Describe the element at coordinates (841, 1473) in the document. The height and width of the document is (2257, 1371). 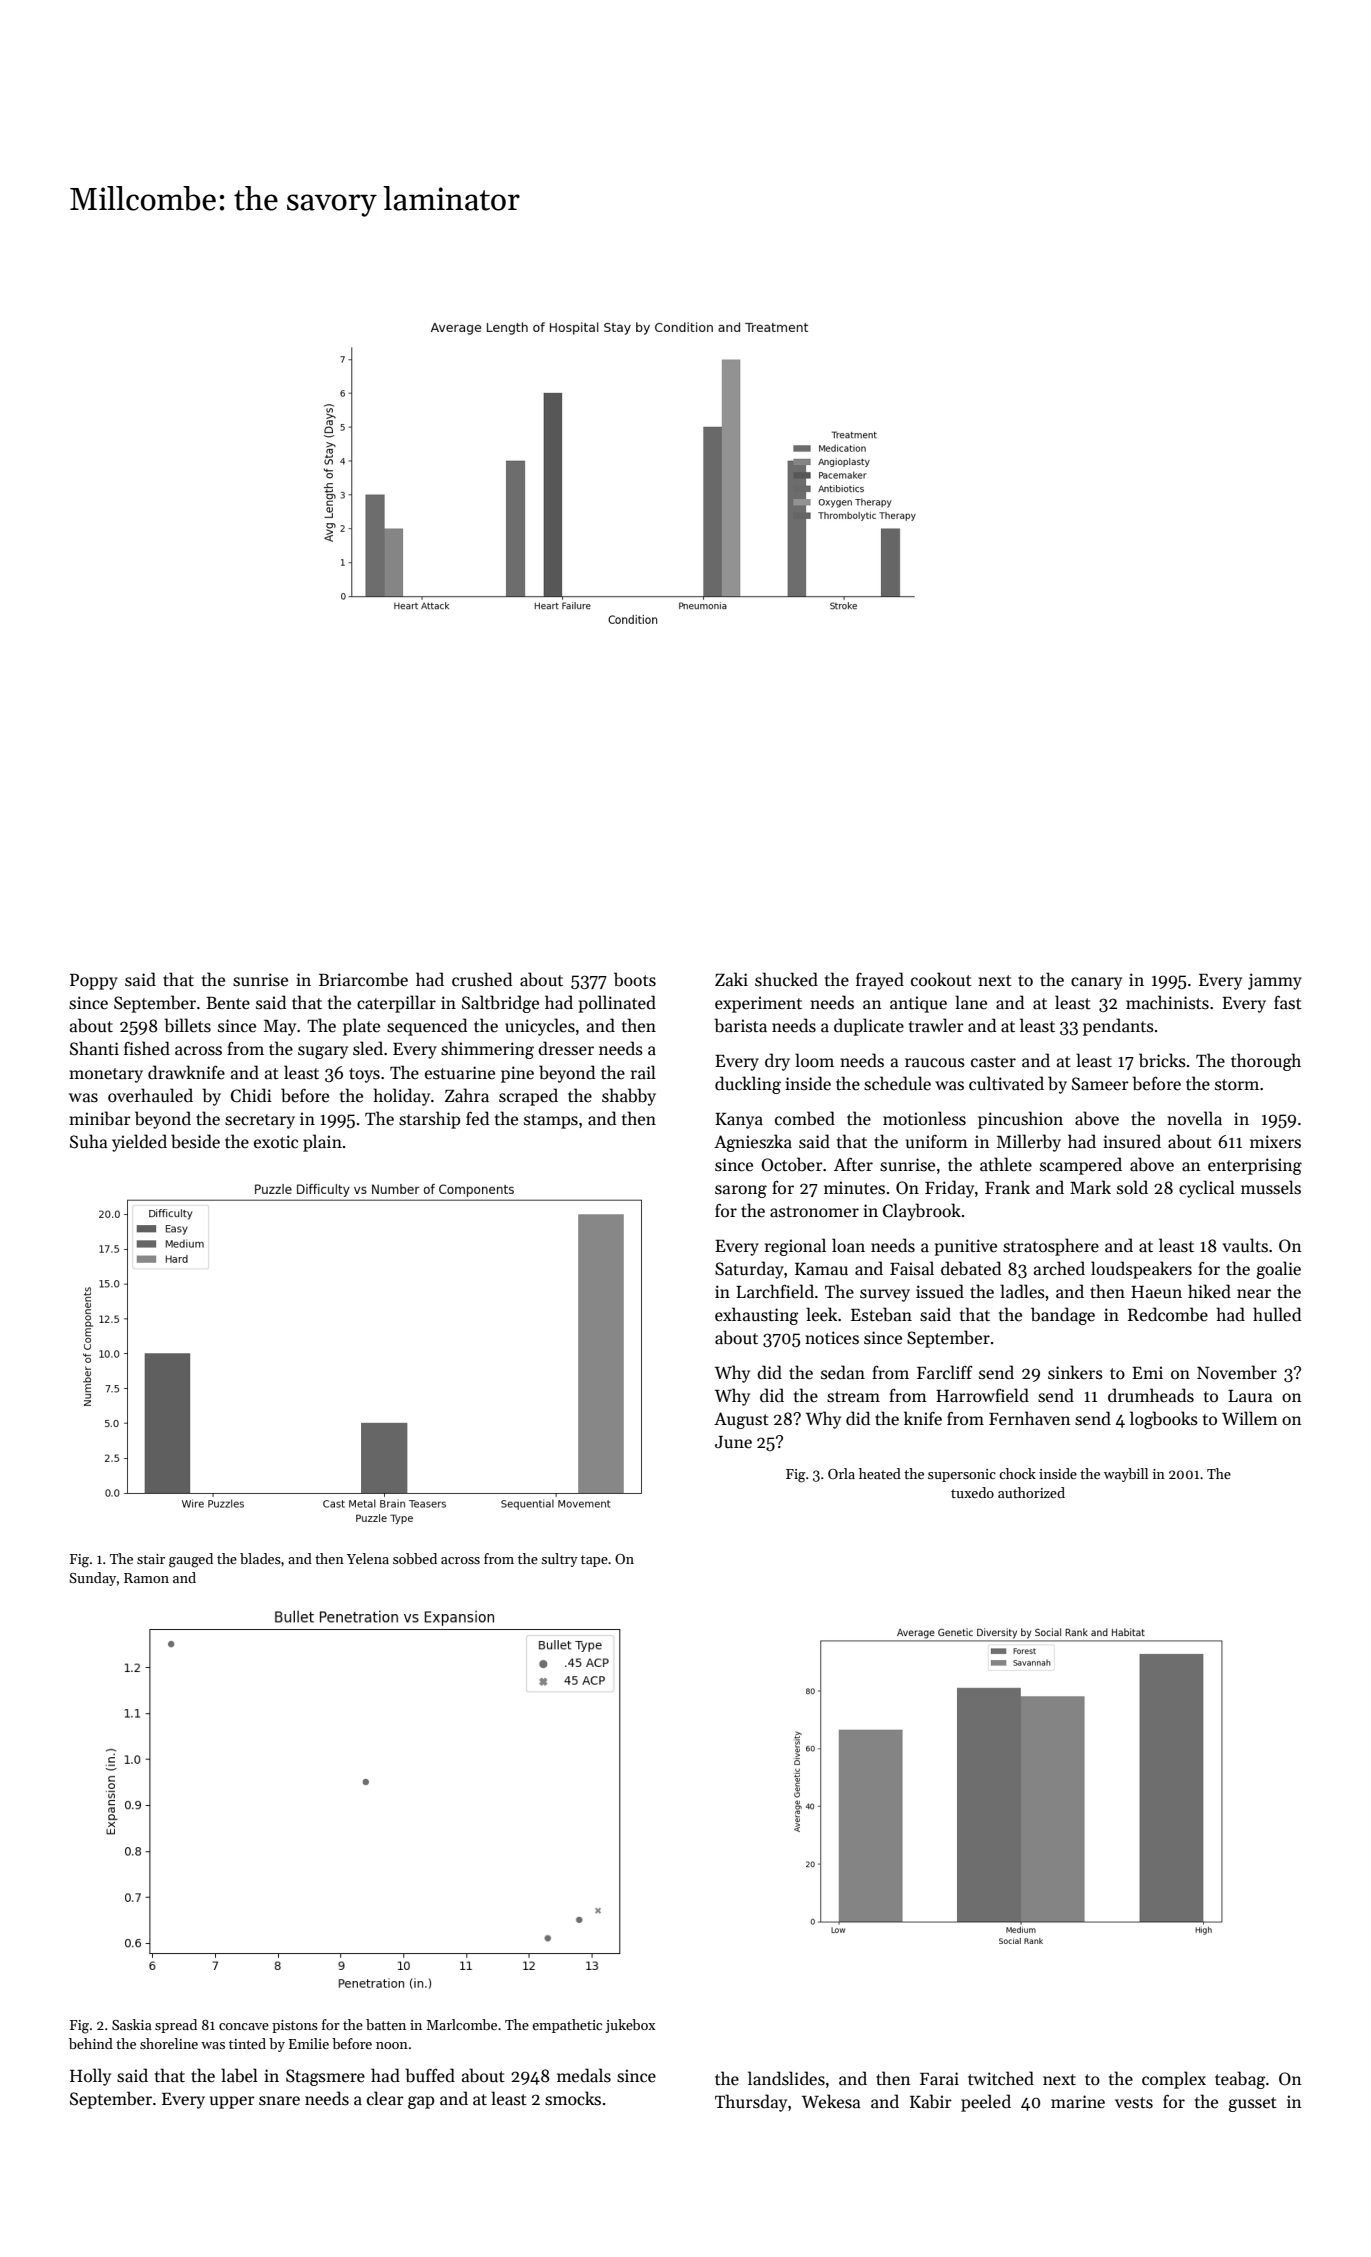
I see `Orla` at that location.
